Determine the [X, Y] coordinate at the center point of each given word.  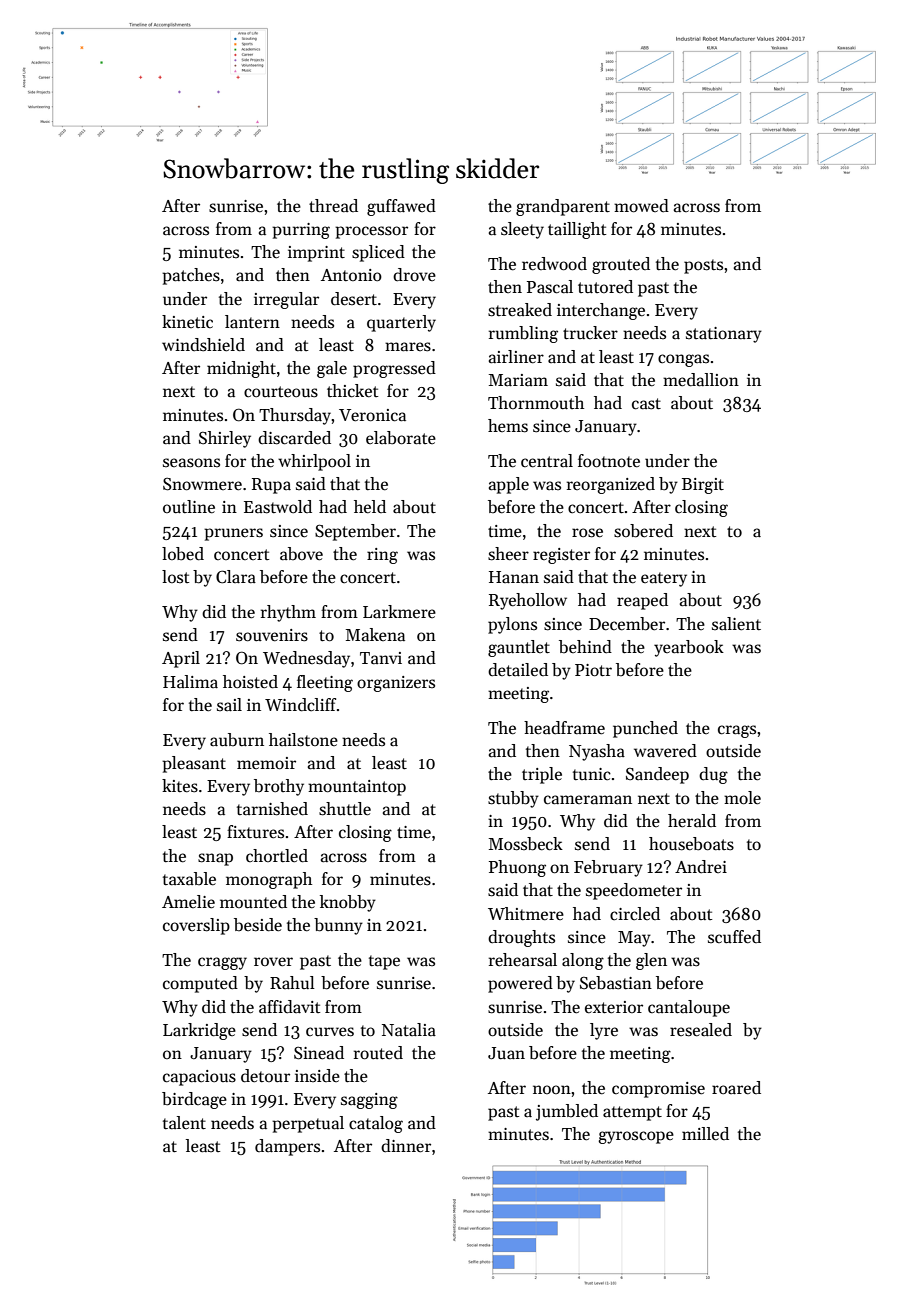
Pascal [550, 287]
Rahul [292, 982]
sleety [522, 230]
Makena [375, 635]
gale [332, 369]
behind [585, 647]
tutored [605, 286]
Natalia [409, 1030]
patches [191, 276]
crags [737, 731]
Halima [190, 682]
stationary [724, 335]
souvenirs [272, 635]
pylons [512, 625]
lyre [604, 1031]
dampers [287, 1147]
